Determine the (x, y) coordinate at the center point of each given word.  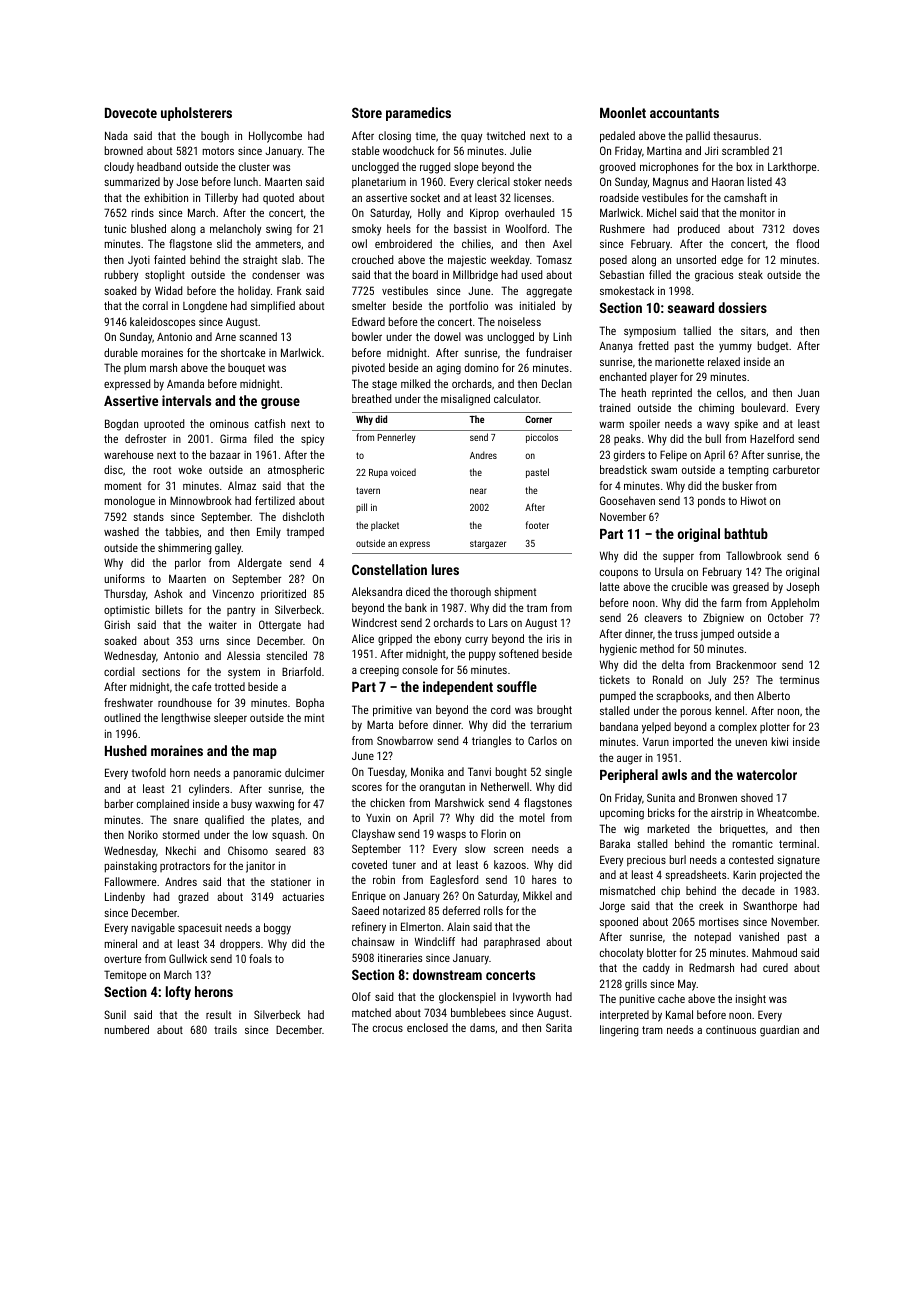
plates (285, 821)
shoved (757, 797)
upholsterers (196, 114)
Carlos (542, 740)
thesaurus (735, 135)
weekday (510, 261)
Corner (538, 419)
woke (190, 469)
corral (155, 305)
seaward (691, 307)
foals (260, 958)
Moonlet (623, 112)
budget (773, 347)
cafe (201, 686)
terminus (799, 680)
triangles (491, 742)
